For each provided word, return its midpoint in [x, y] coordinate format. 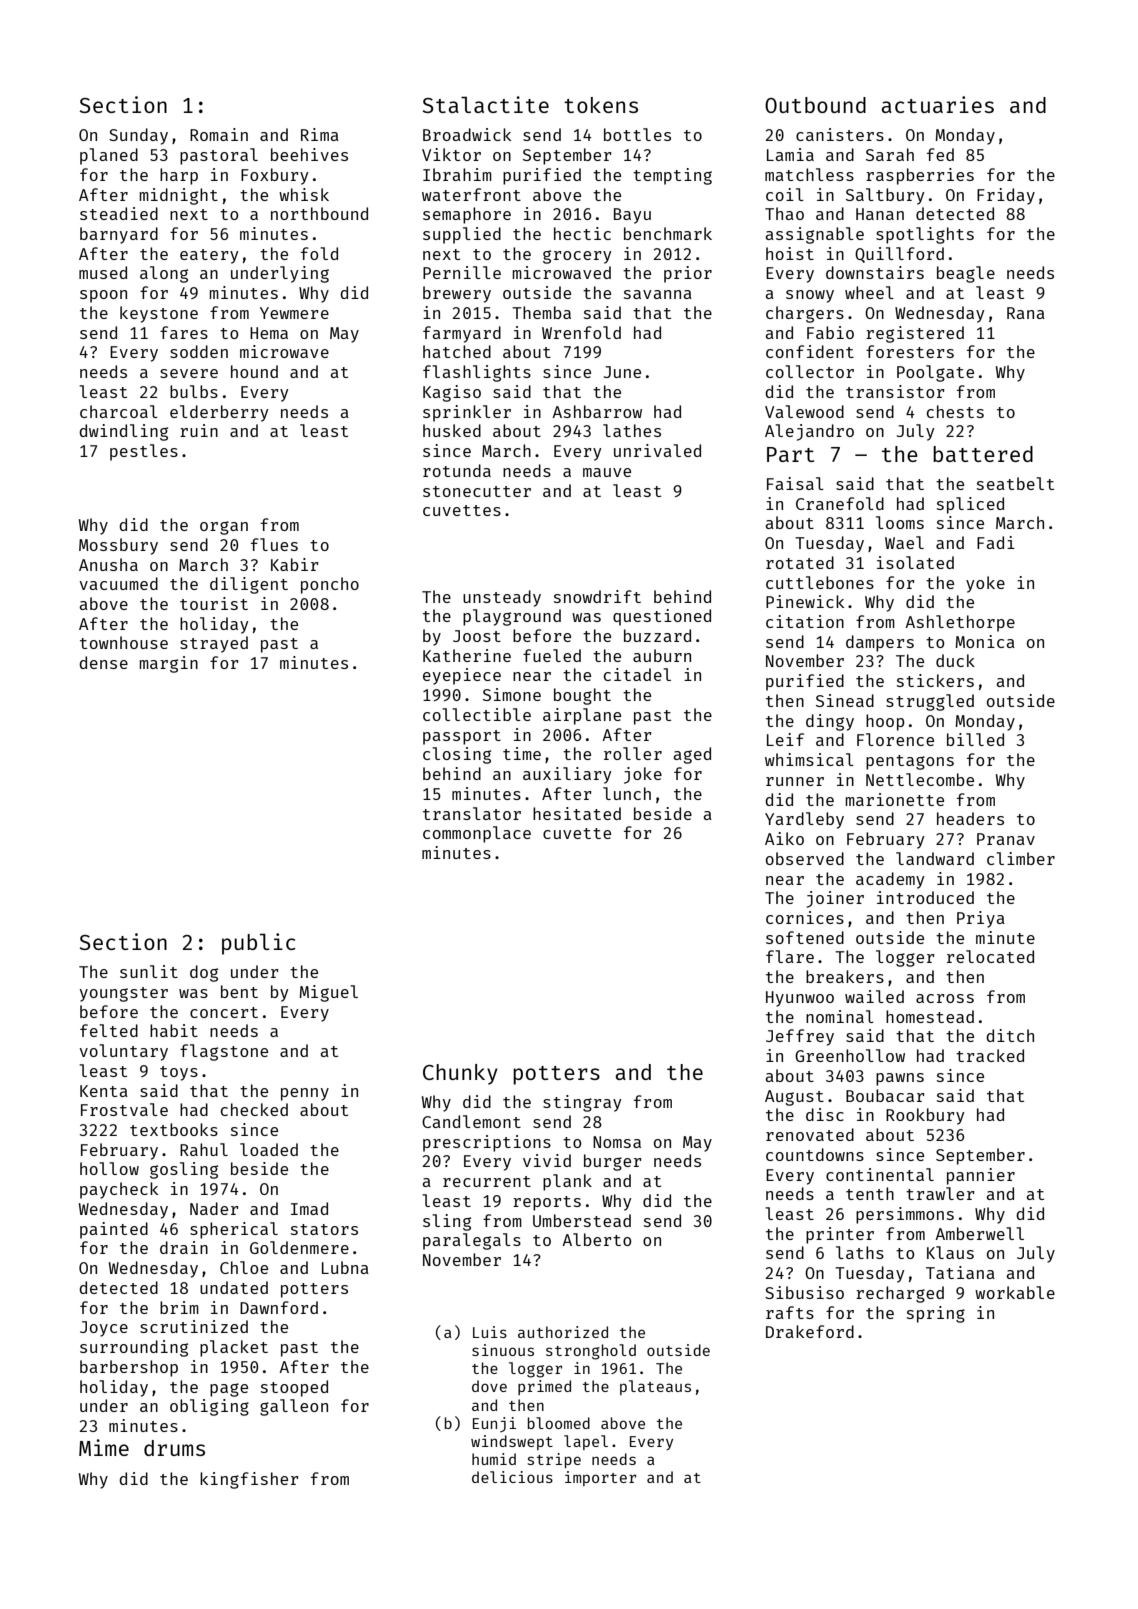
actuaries [937, 104]
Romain [219, 134]
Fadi [996, 542]
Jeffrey [800, 1037]
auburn [662, 655]
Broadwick [467, 134]
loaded [269, 1149]
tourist [214, 603]
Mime [104, 1447]
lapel [586, 1442]
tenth [870, 1193]
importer [600, 1478]
